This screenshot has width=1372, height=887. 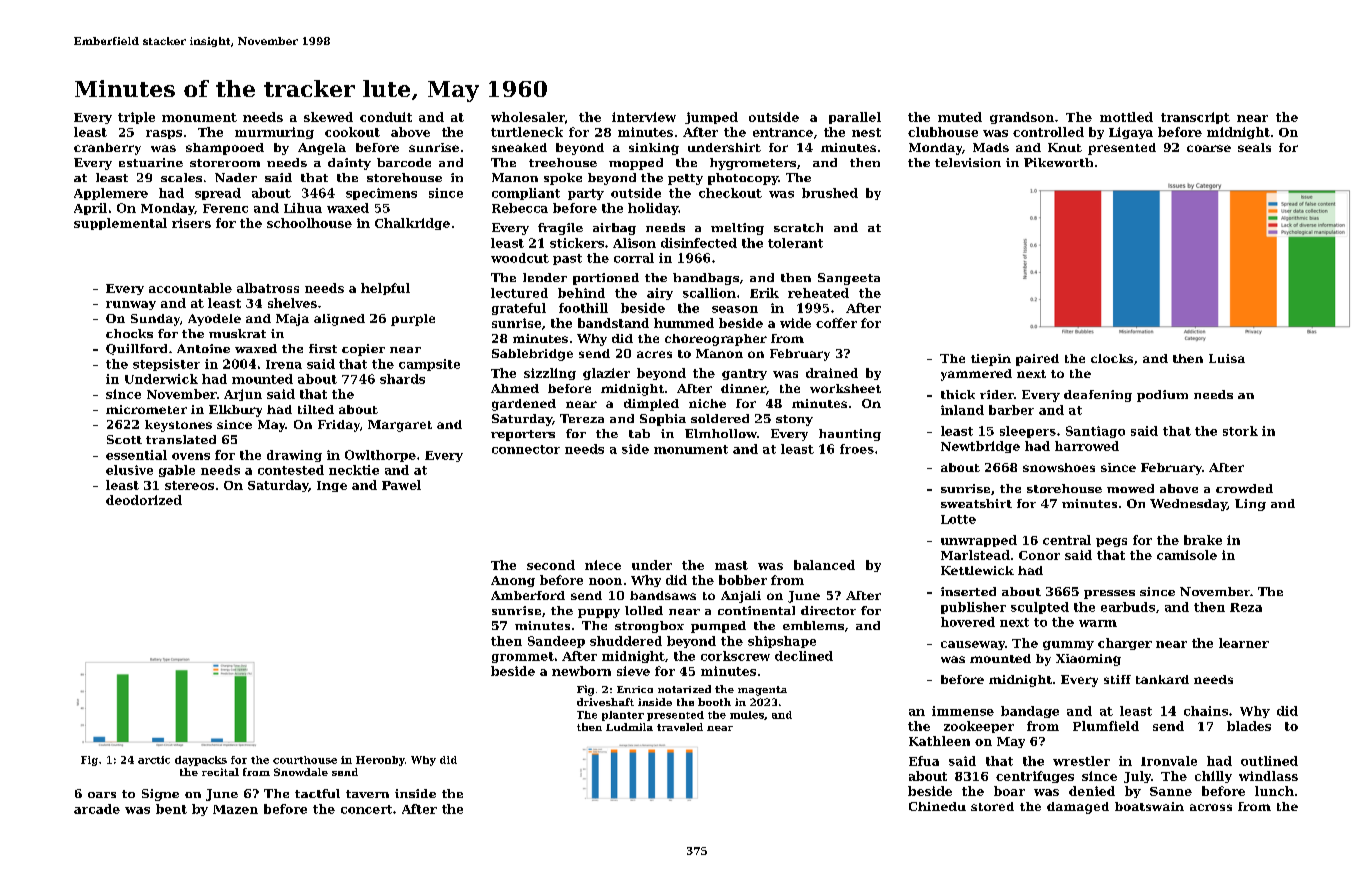 What do you see at coordinates (328, 117) in the screenshot?
I see `skewed` at bounding box center [328, 117].
